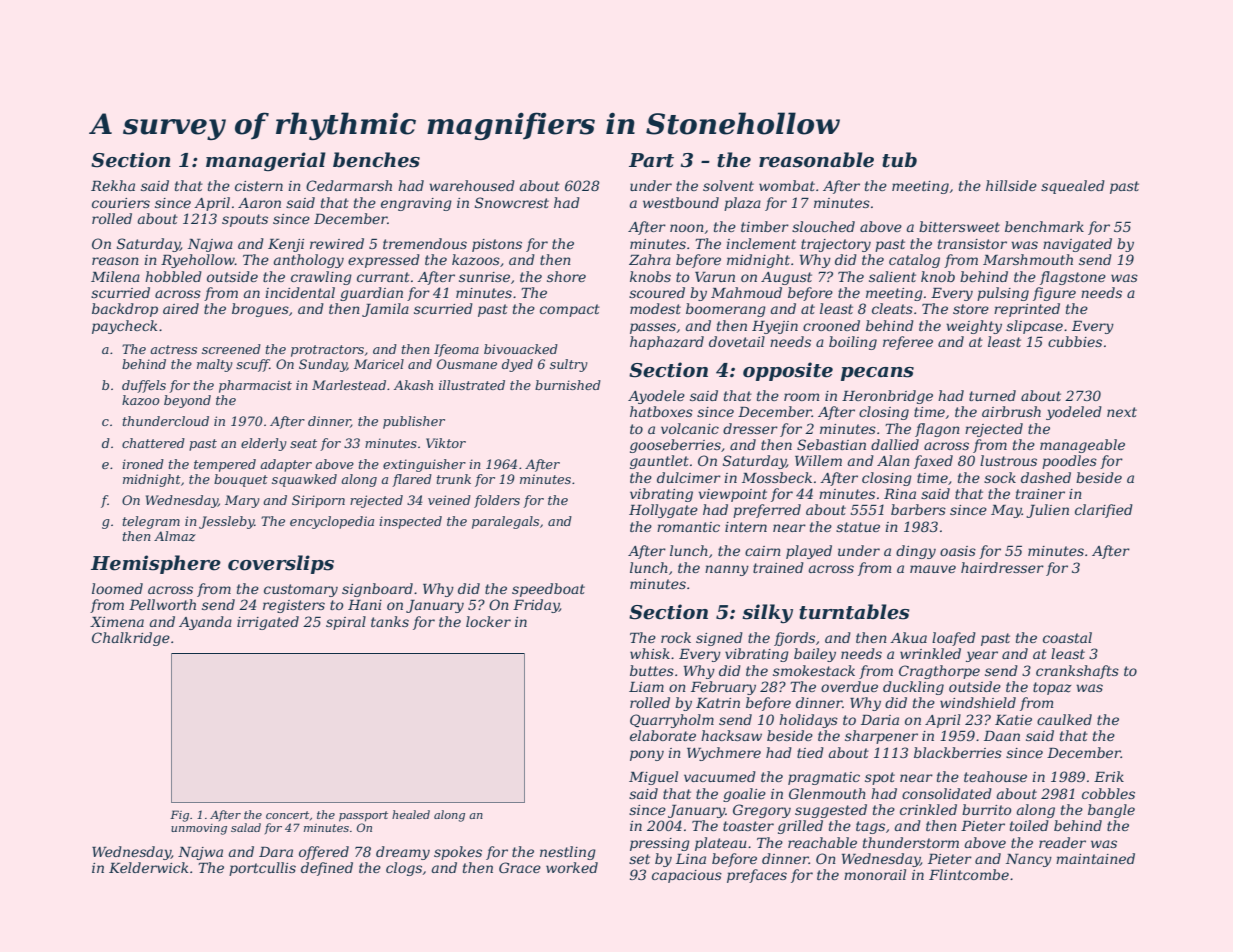 This screenshot has width=1233, height=952. Describe the element at coordinates (746, 292) in the screenshot. I see `Mahmoud` at that location.
